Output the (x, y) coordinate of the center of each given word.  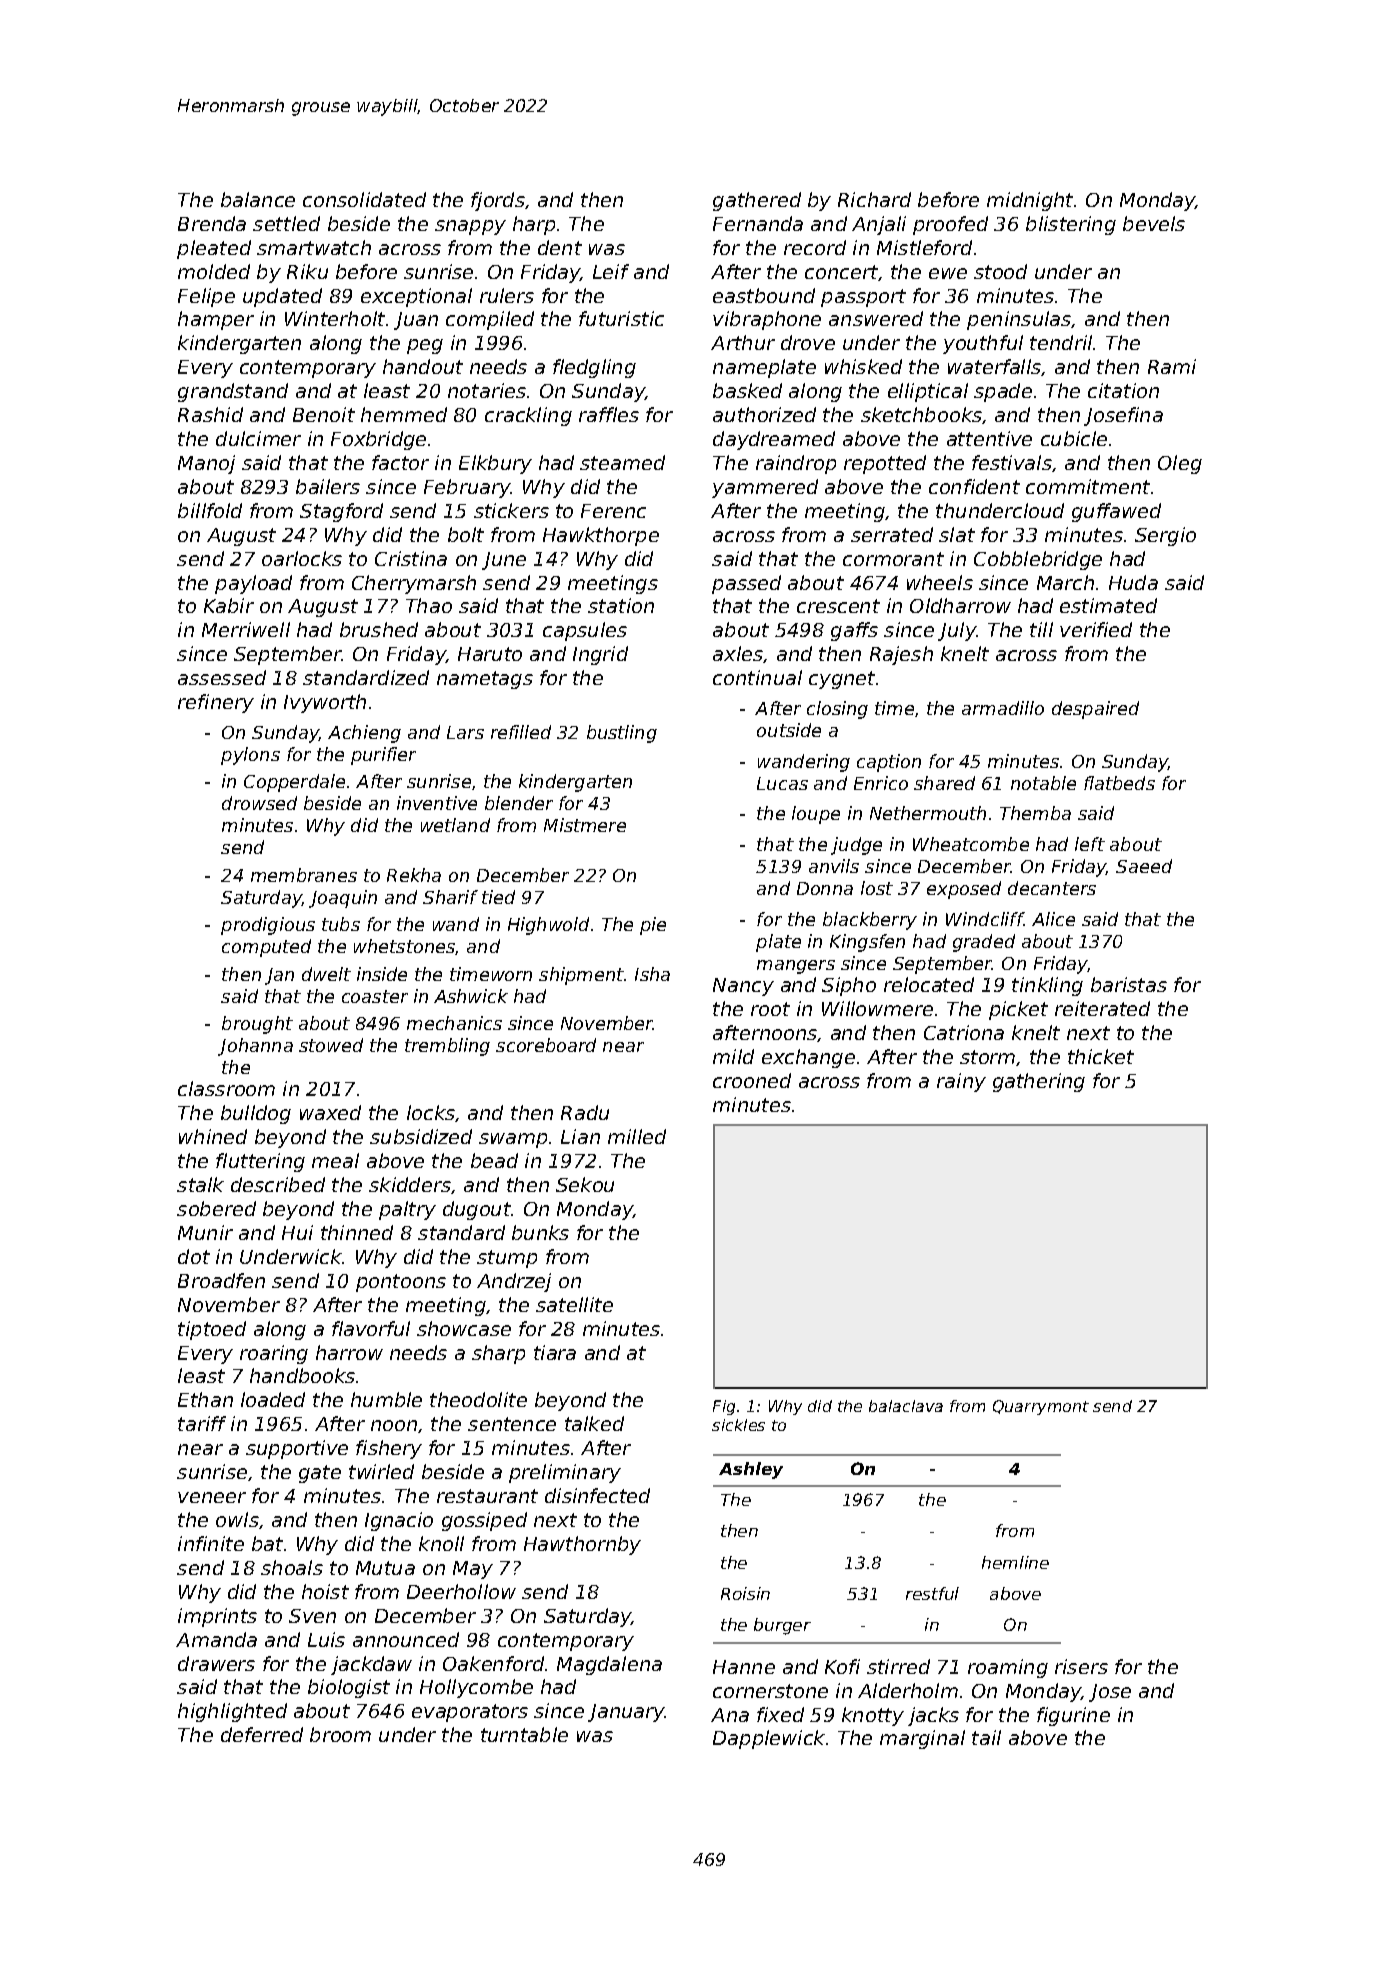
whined (213, 1136)
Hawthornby (582, 1545)
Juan (416, 321)
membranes (304, 875)
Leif (611, 271)
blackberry (870, 921)
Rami (1172, 366)
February (467, 488)
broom (340, 1734)
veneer (212, 1497)
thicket (1101, 1056)
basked (747, 390)
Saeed (1144, 866)
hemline (1015, 1562)
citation (1123, 390)
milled (637, 1136)
